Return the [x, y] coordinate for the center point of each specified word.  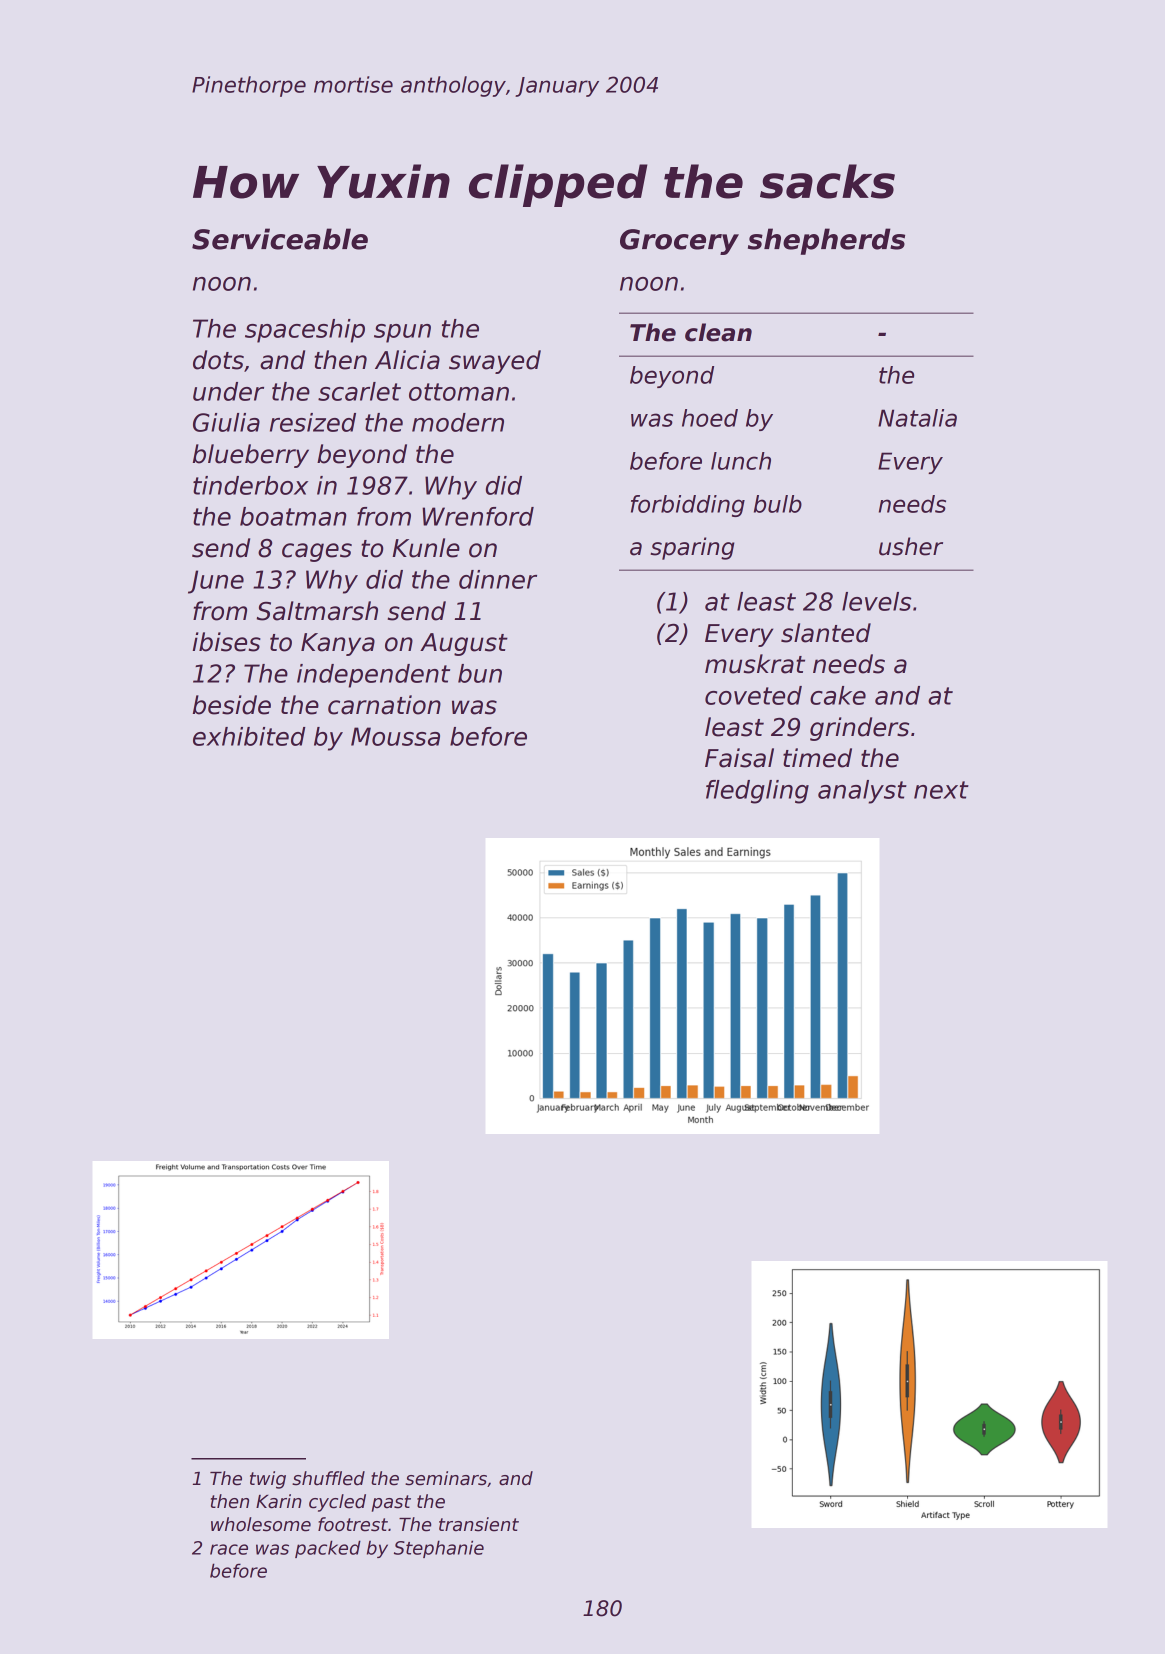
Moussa [395, 736]
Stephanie [439, 1549]
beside [232, 705]
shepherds [826, 241]
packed [328, 1549]
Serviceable [280, 239]
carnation [384, 705]
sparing [692, 548]
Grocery [679, 242]
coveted [753, 695]
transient [479, 1524]
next [941, 790]
